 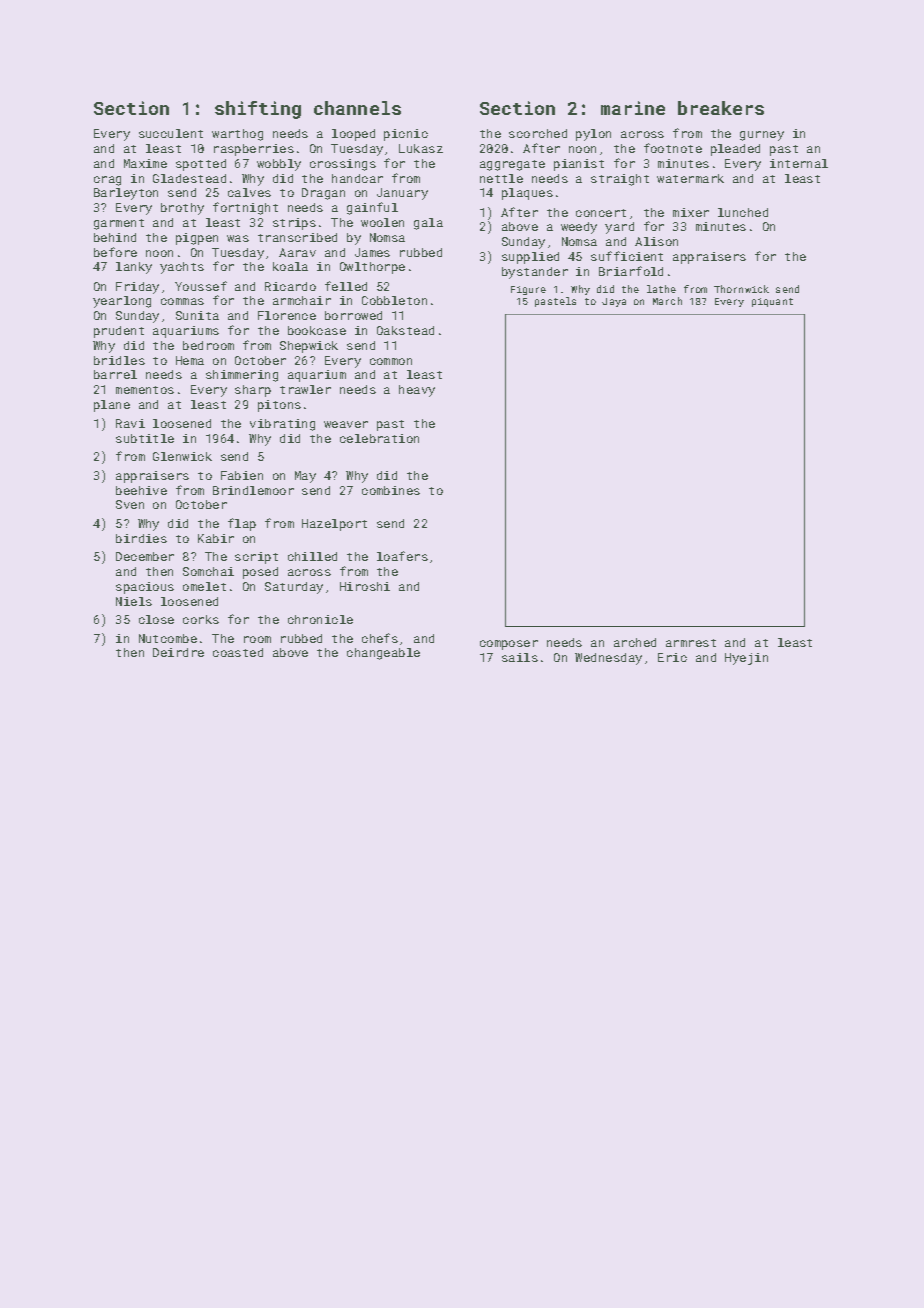 I want to click on scorched, so click(x=538, y=133).
